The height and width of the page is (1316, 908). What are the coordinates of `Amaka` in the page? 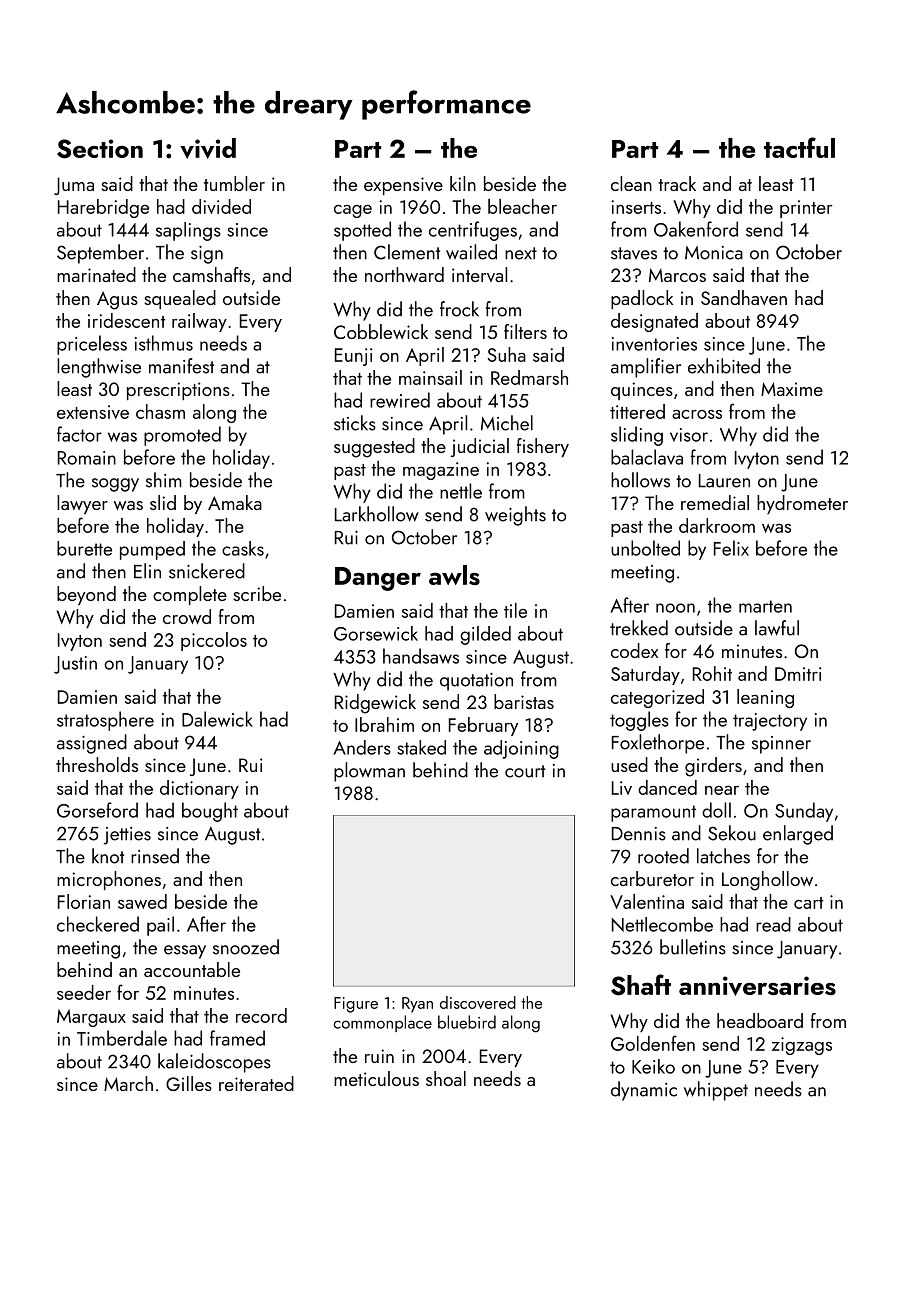 It's located at (235, 502).
